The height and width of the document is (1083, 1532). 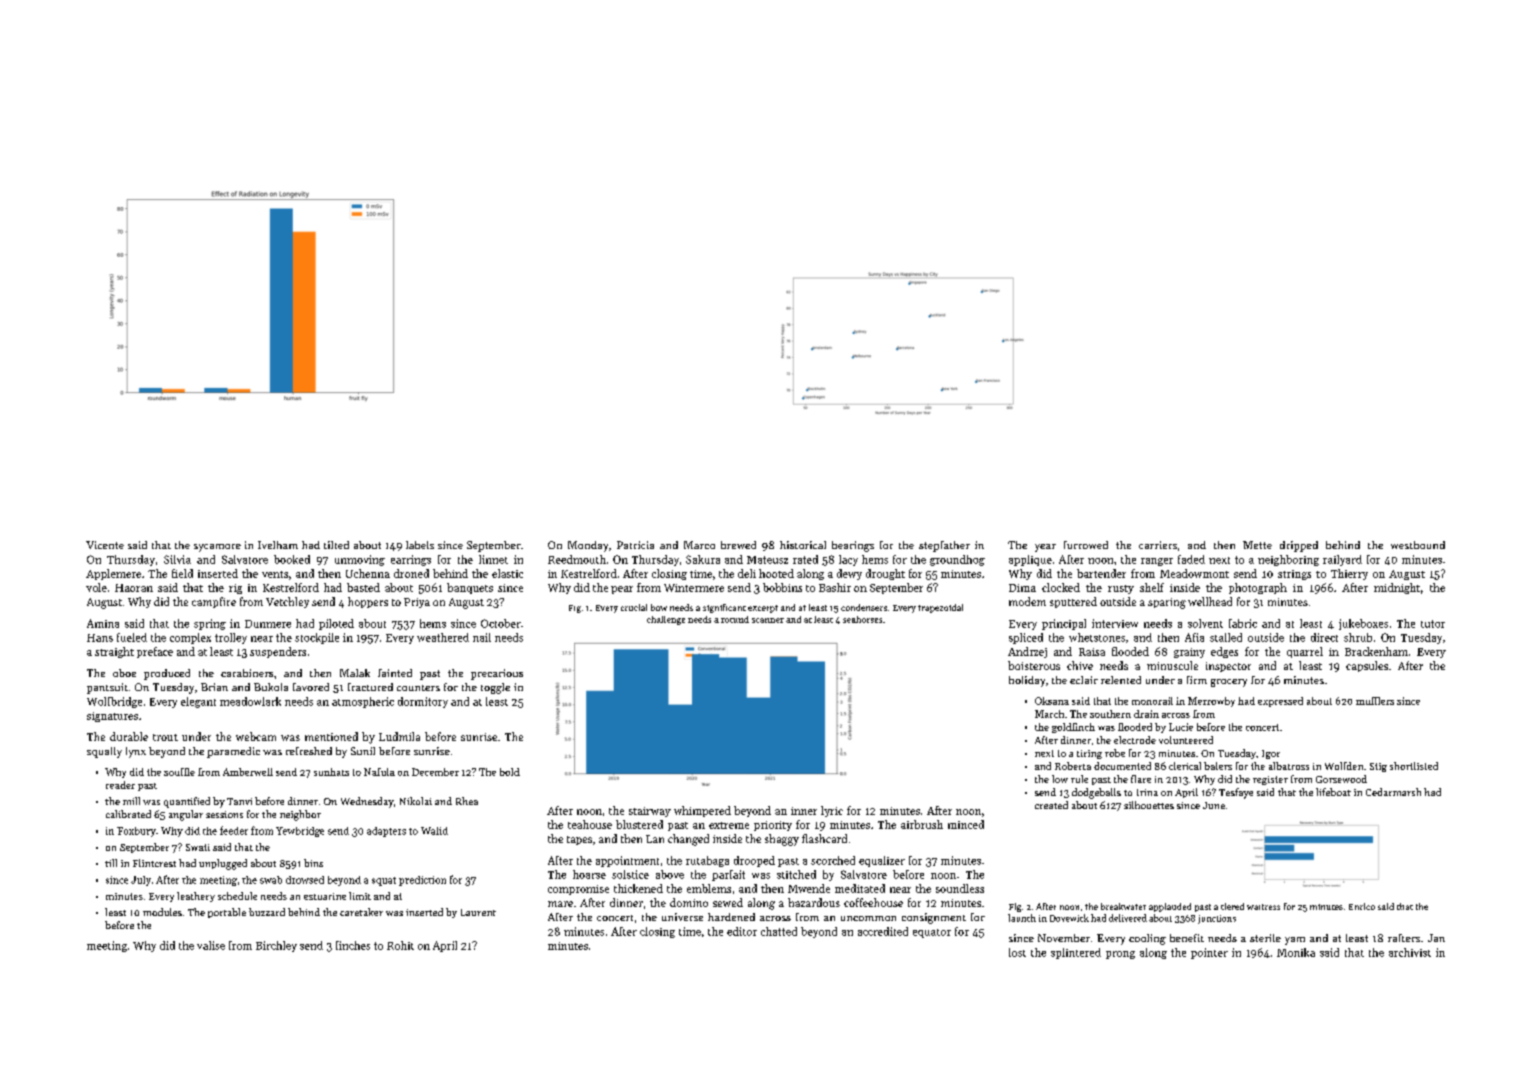 What do you see at coordinates (276, 946) in the document?
I see `Birchley` at bounding box center [276, 946].
